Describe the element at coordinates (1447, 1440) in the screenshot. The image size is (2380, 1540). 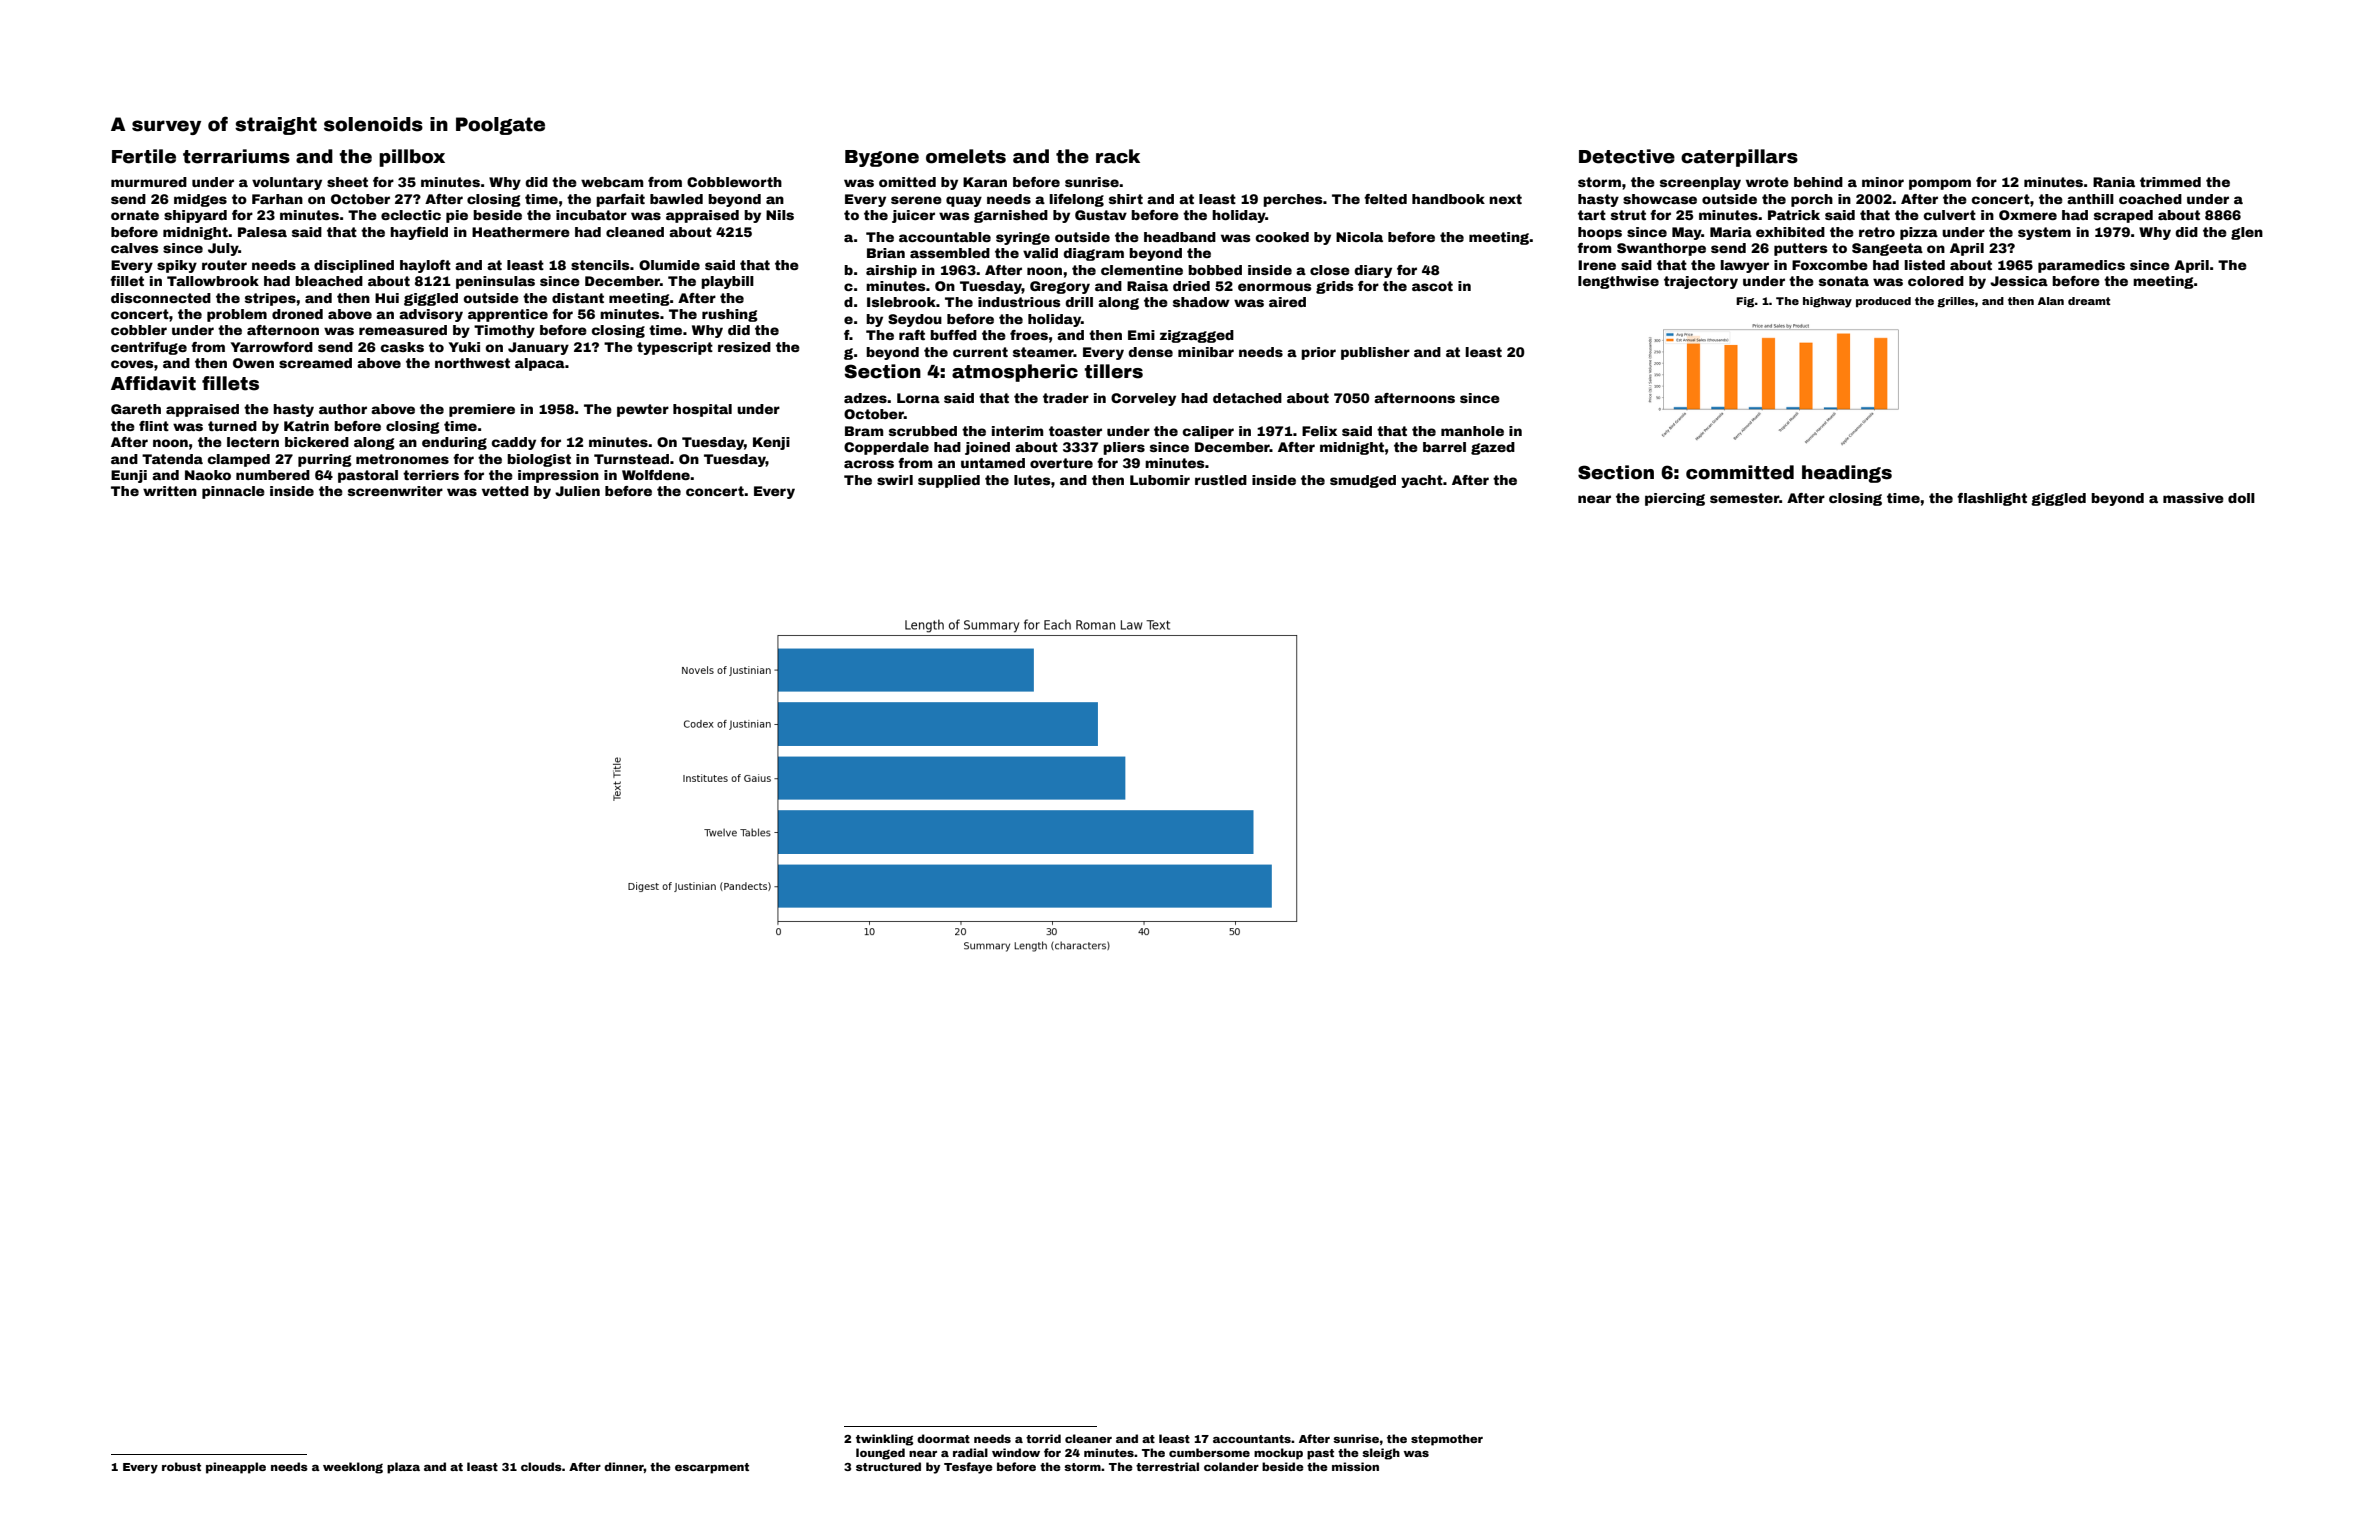
I see `stepmother` at that location.
